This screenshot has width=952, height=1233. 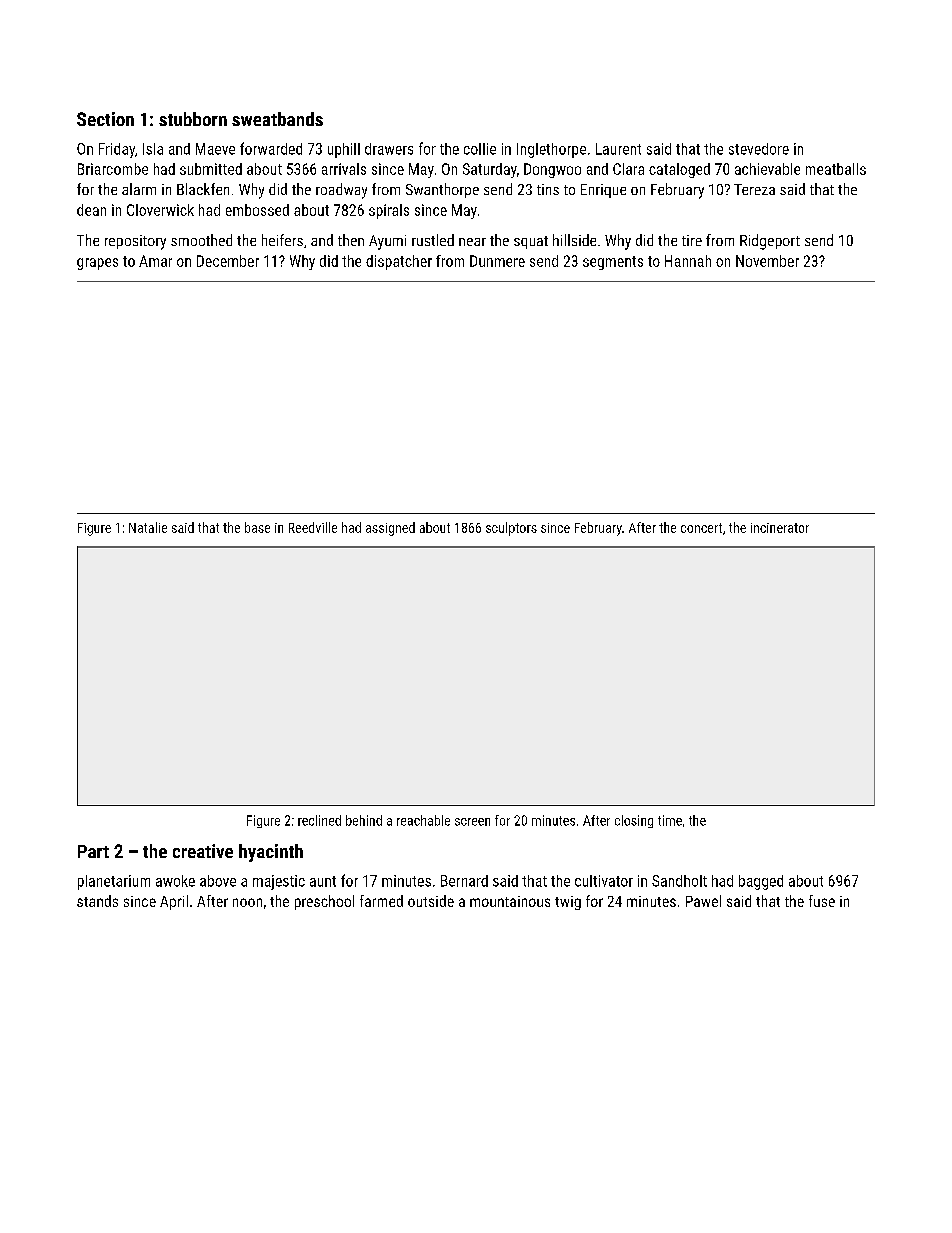 What do you see at coordinates (148, 527) in the screenshot?
I see `Natalie` at bounding box center [148, 527].
